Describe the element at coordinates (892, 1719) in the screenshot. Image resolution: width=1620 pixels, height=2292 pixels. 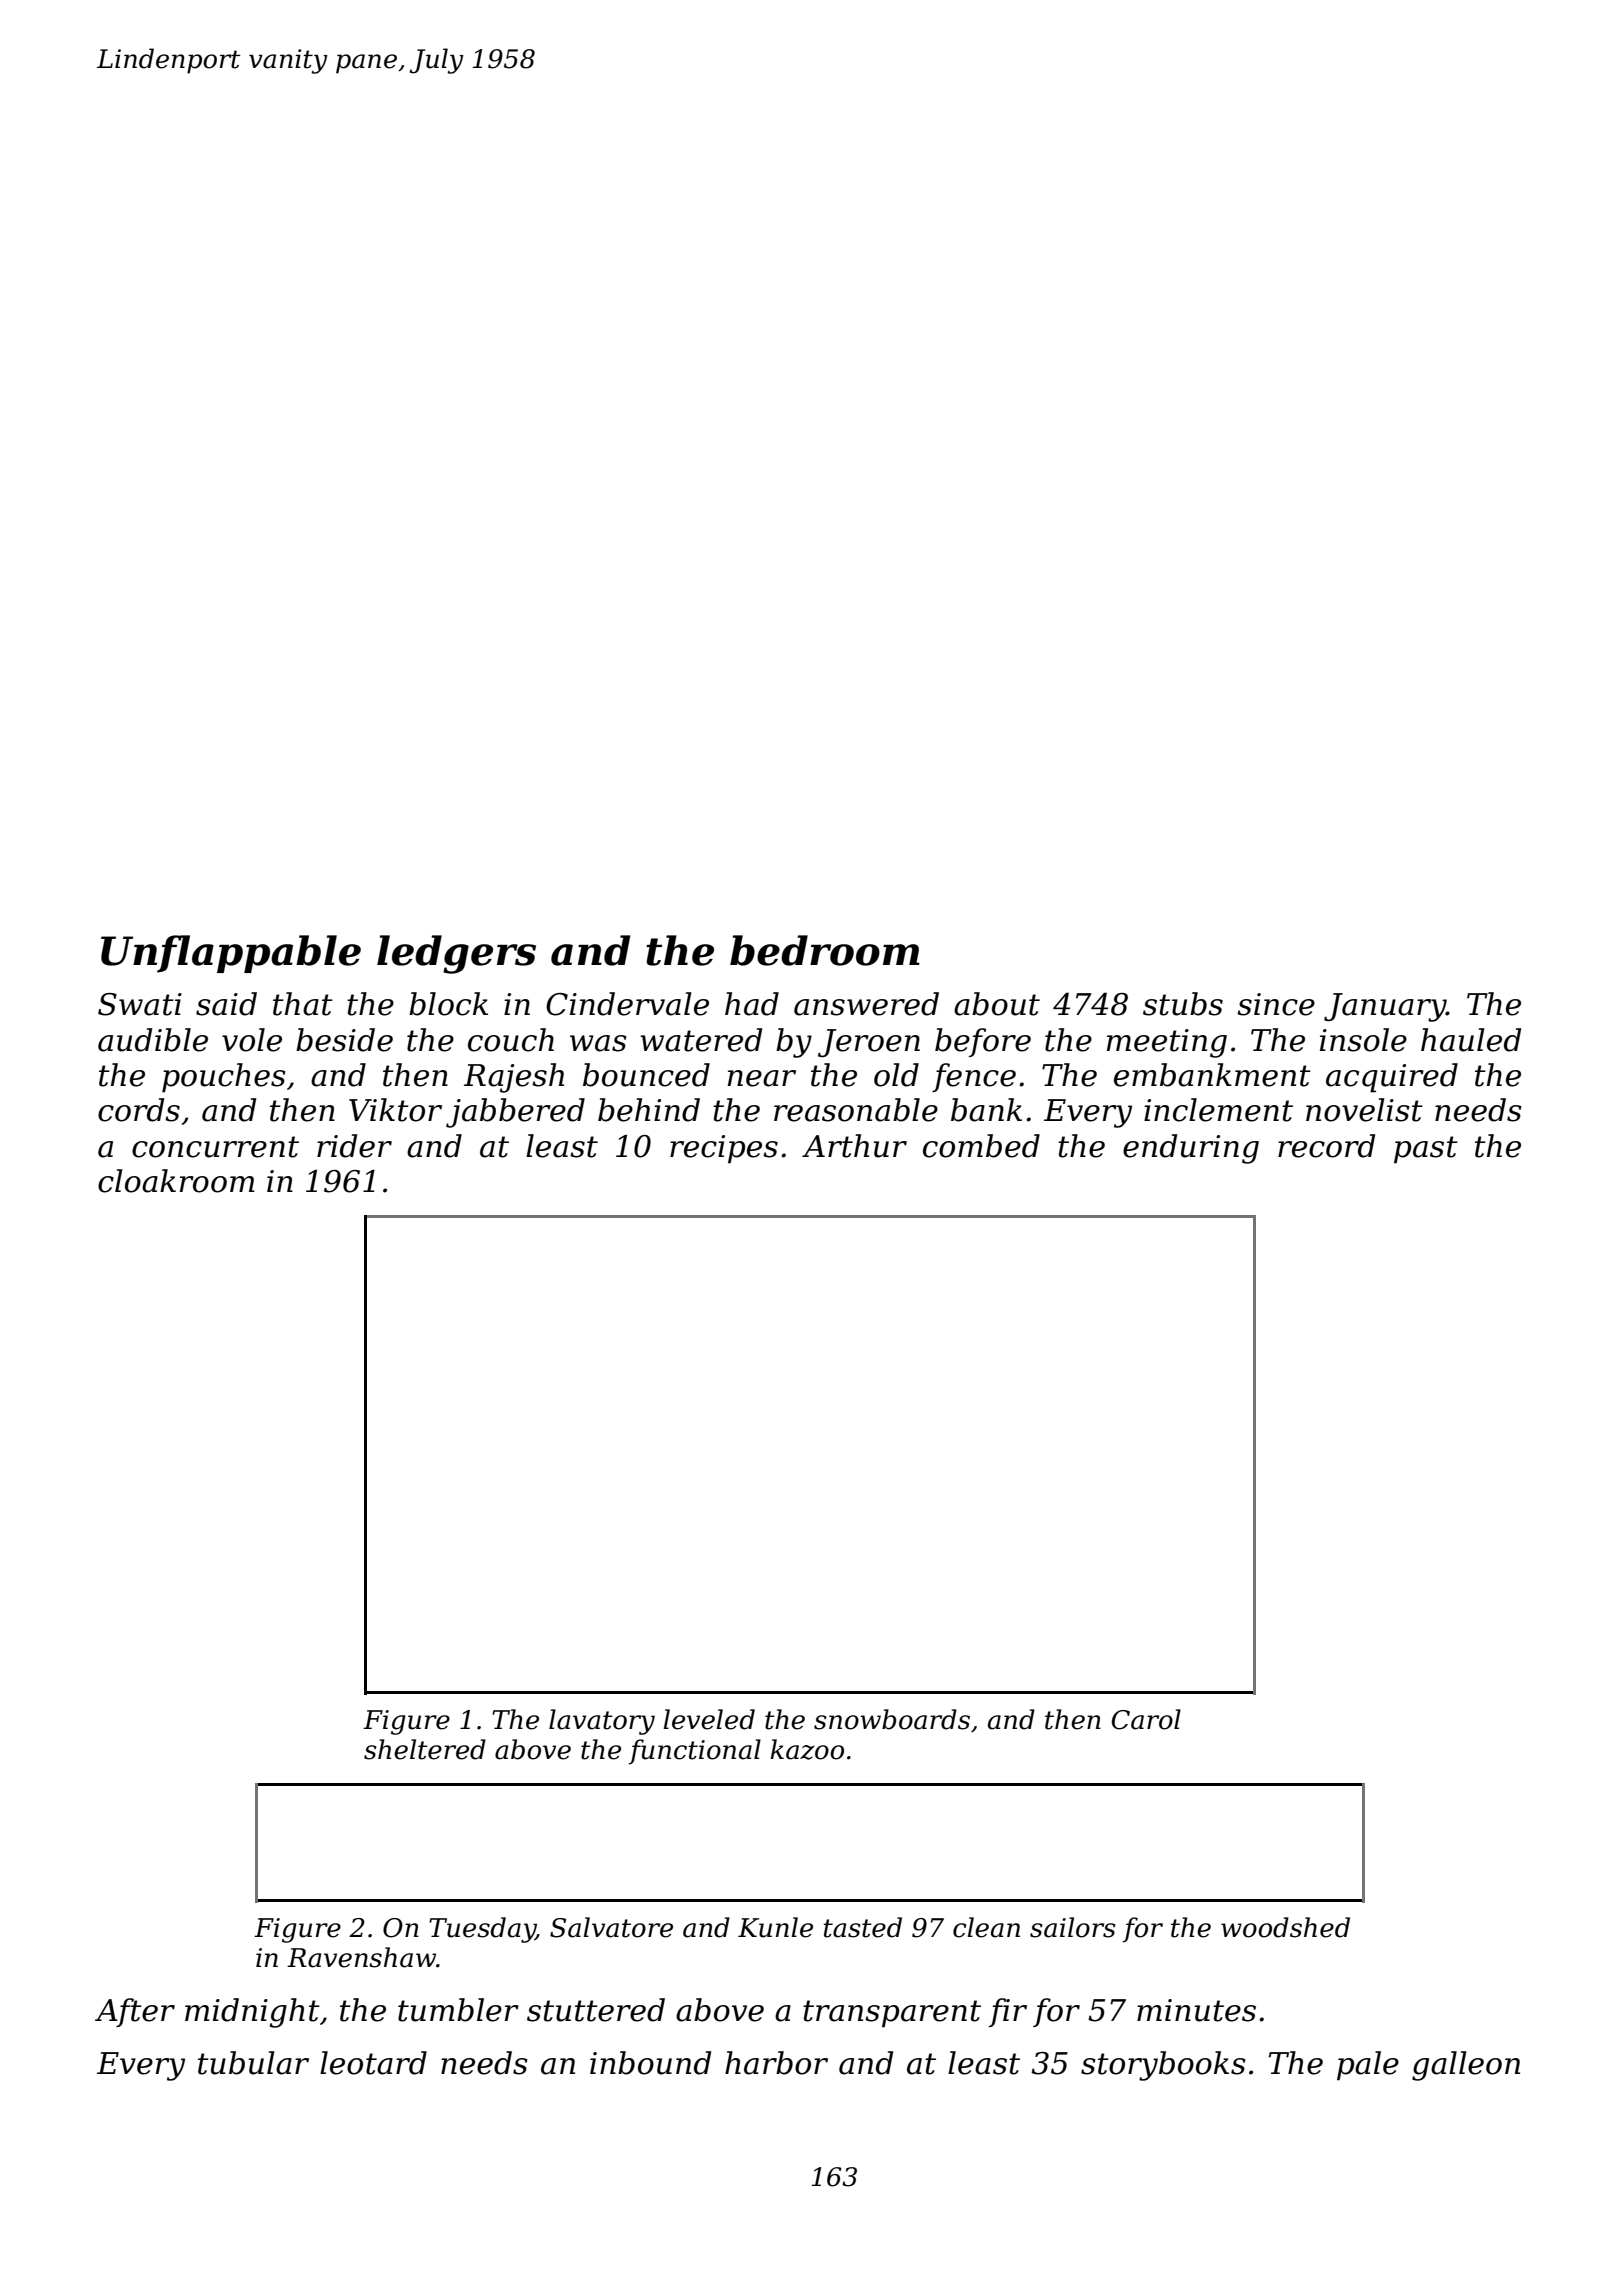
I see `snowboards` at that location.
